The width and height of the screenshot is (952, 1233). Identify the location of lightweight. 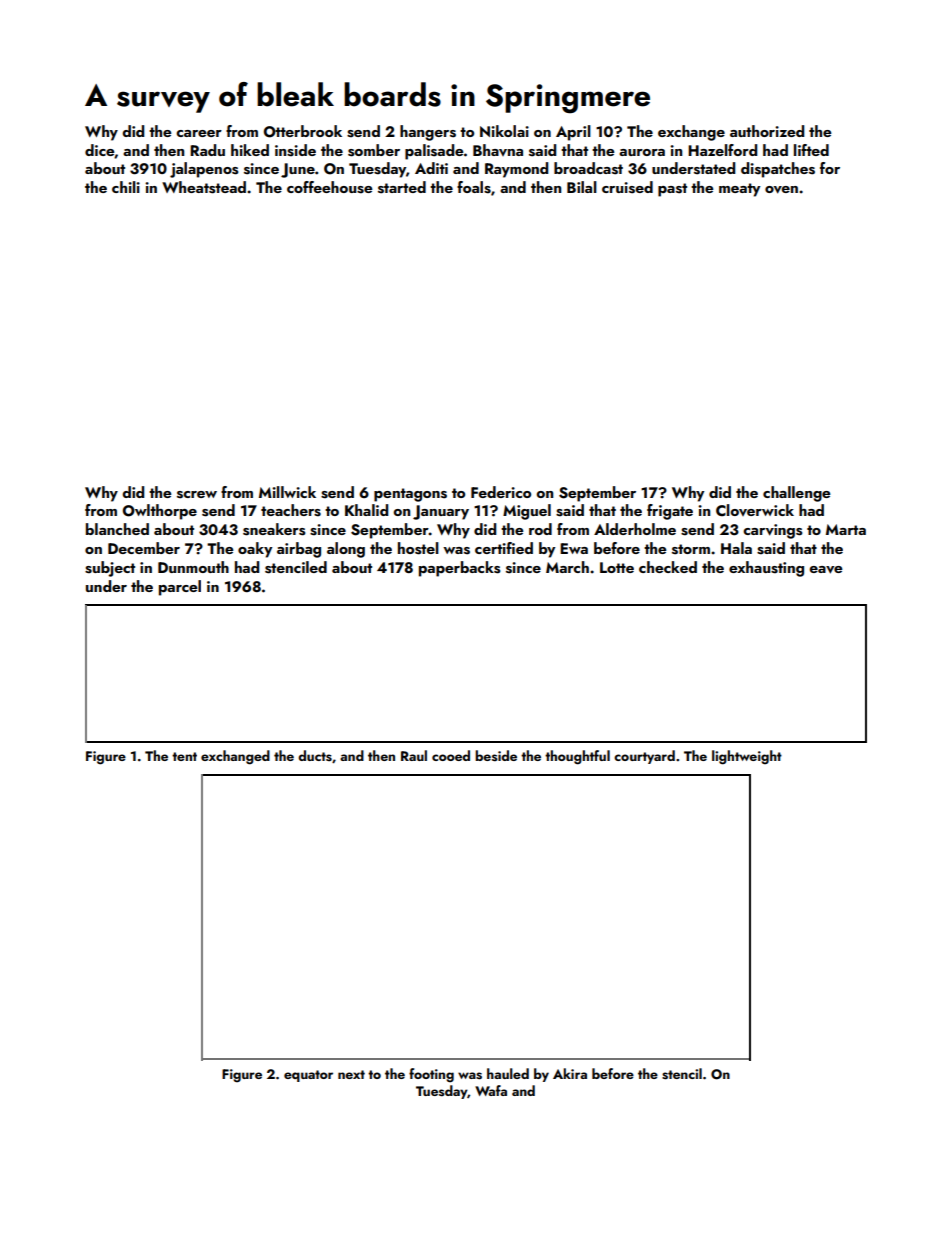
(747, 757).
